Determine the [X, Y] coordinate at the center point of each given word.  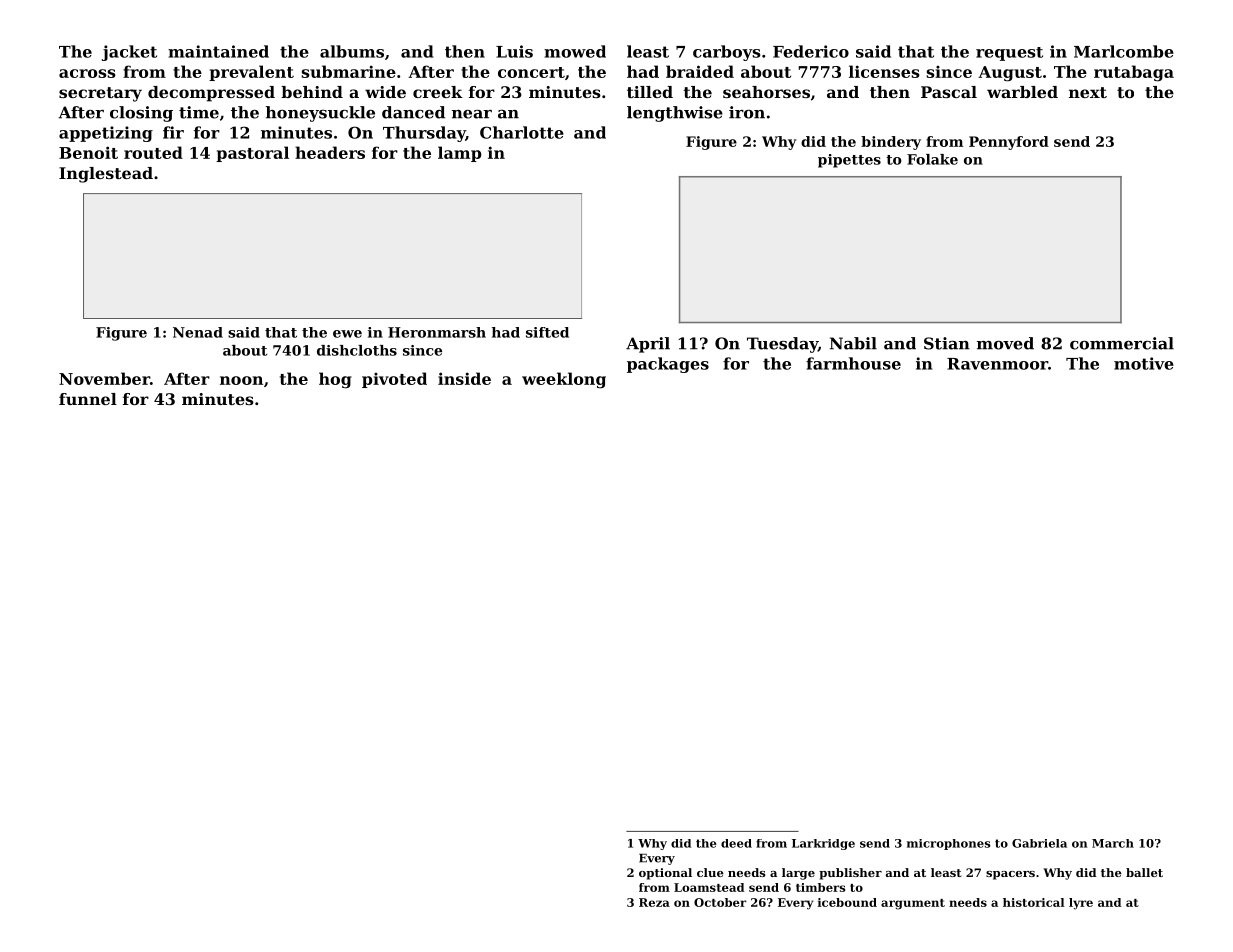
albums [352, 51]
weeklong [564, 380]
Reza [654, 902]
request [1009, 54]
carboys [726, 53]
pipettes [849, 161]
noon [241, 380]
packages [668, 365]
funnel [88, 399]
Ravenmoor [997, 364]
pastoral [252, 154]
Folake [932, 159]
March [1113, 843]
